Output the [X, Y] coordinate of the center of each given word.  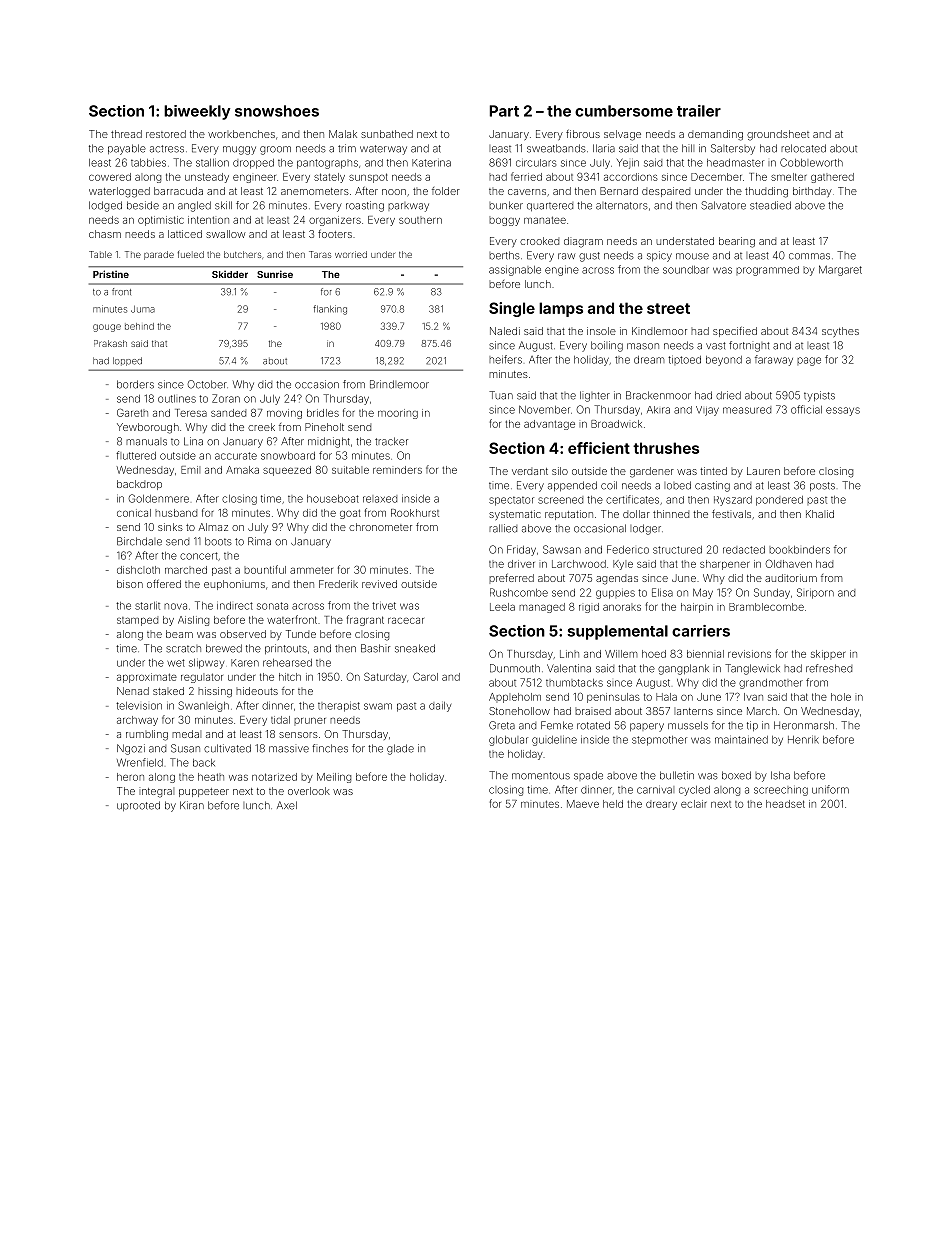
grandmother [771, 684]
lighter [595, 396]
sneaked [415, 648]
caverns [527, 192]
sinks [170, 527]
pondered [779, 501]
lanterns [693, 711]
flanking [330, 310]
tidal [280, 720]
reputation [569, 515]
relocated [803, 148]
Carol [425, 676]
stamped [137, 621]
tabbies [148, 163]
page [809, 361]
